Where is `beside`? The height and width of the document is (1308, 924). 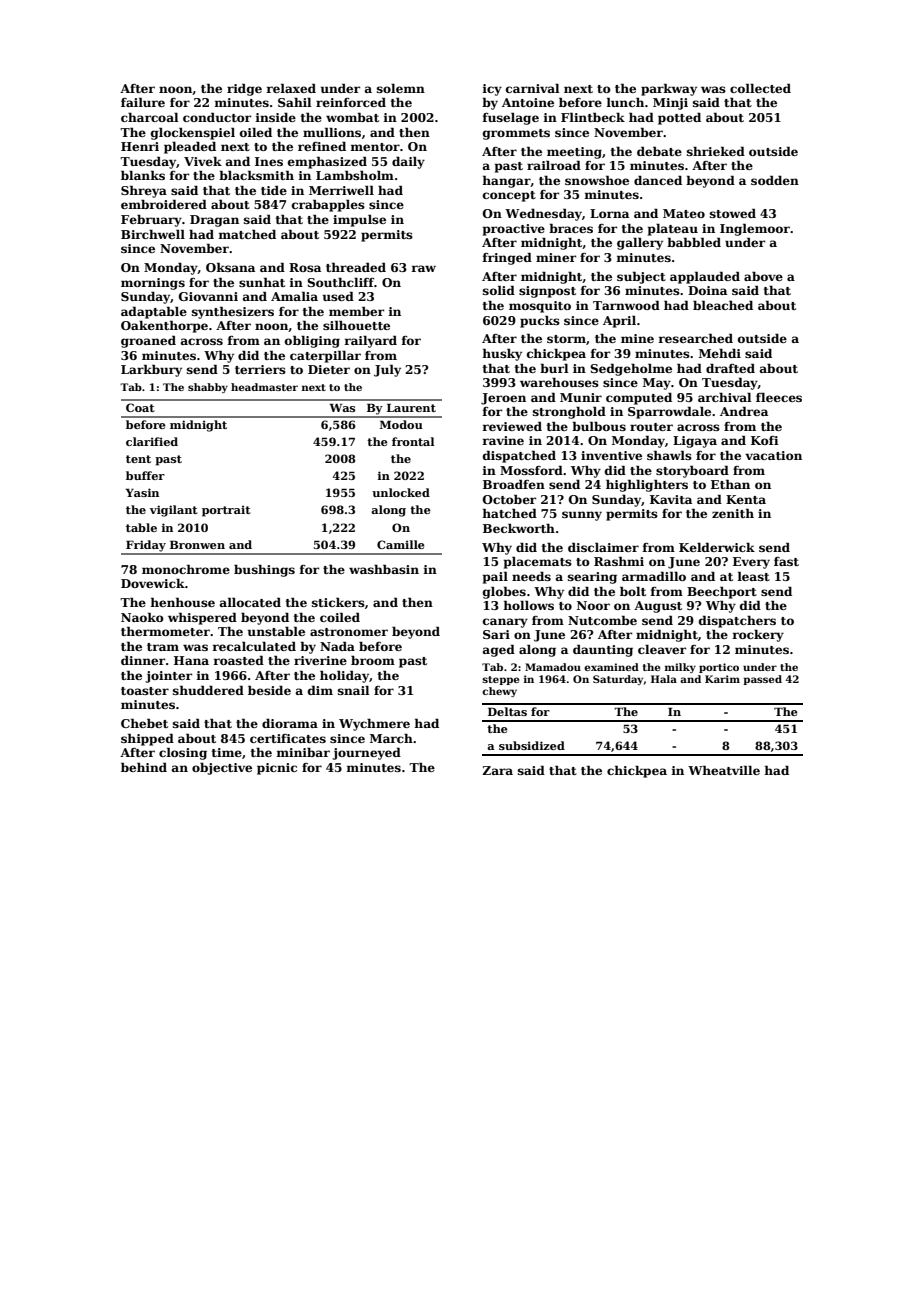
beside is located at coordinates (269, 690).
